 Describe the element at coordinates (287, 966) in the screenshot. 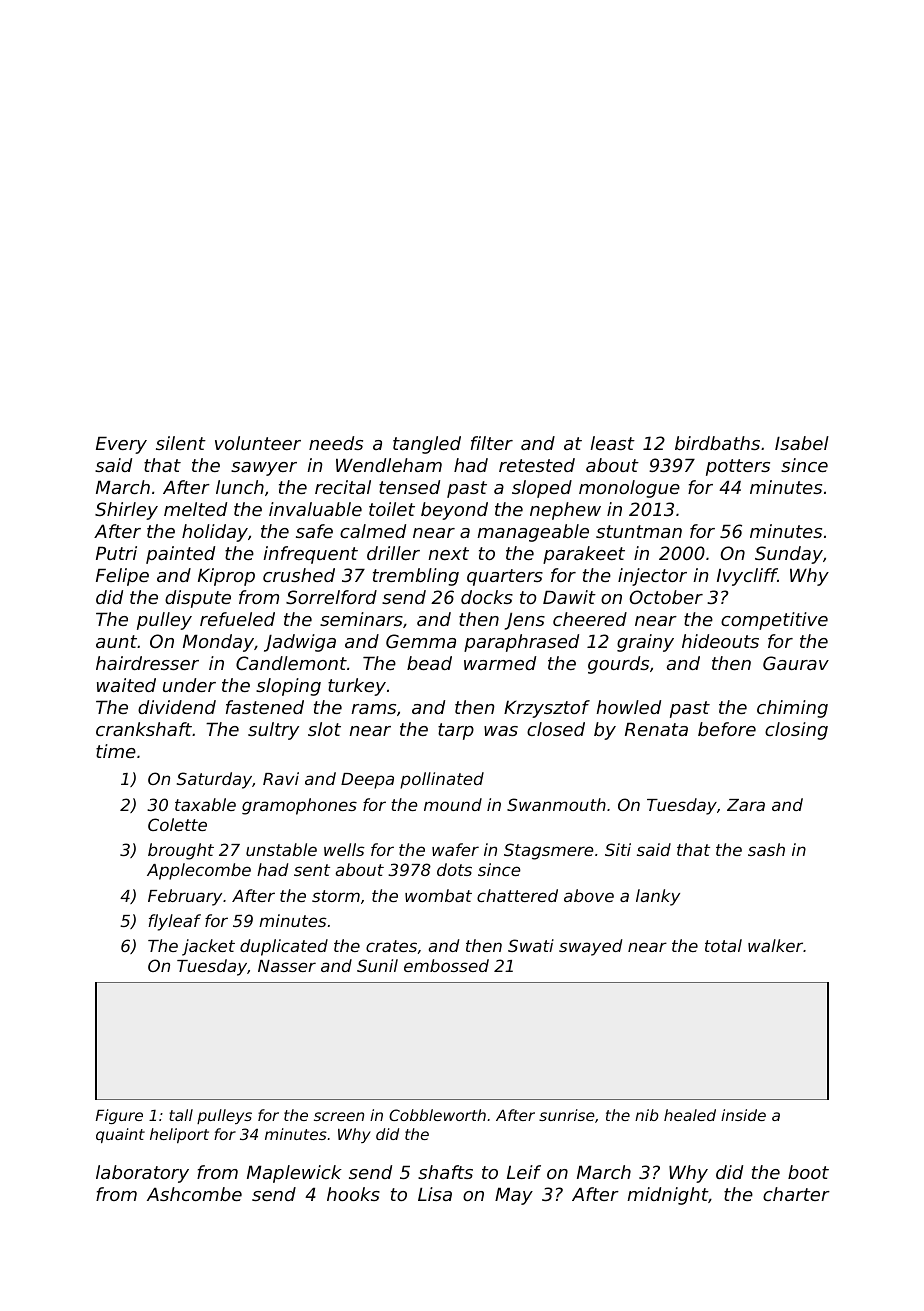

I see `Nasser` at that location.
